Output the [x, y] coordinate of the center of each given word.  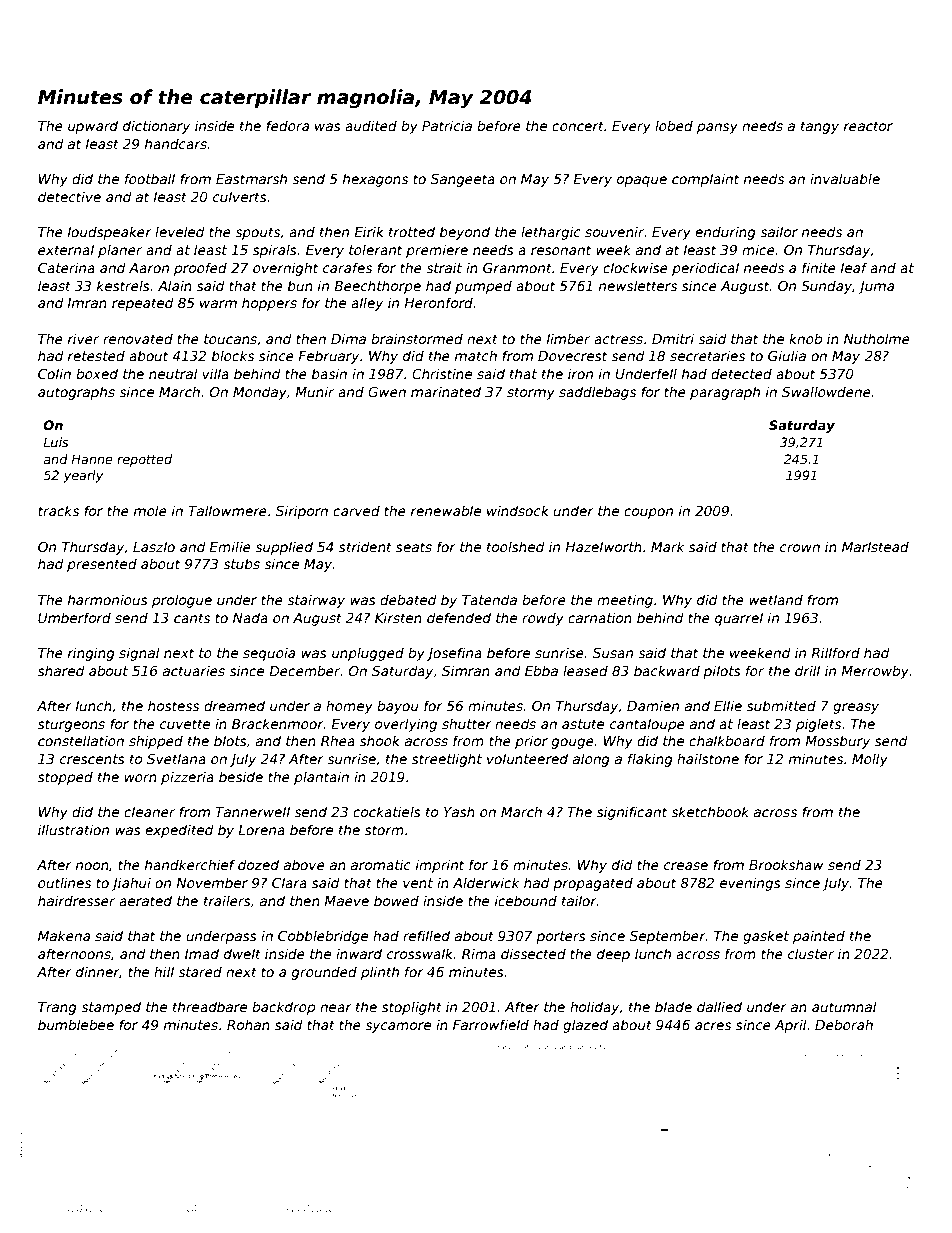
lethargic [551, 233]
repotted [144, 460]
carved [356, 510]
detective [69, 196]
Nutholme [877, 338]
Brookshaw [786, 864]
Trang [57, 1008]
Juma [876, 287]
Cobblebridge [323, 937]
